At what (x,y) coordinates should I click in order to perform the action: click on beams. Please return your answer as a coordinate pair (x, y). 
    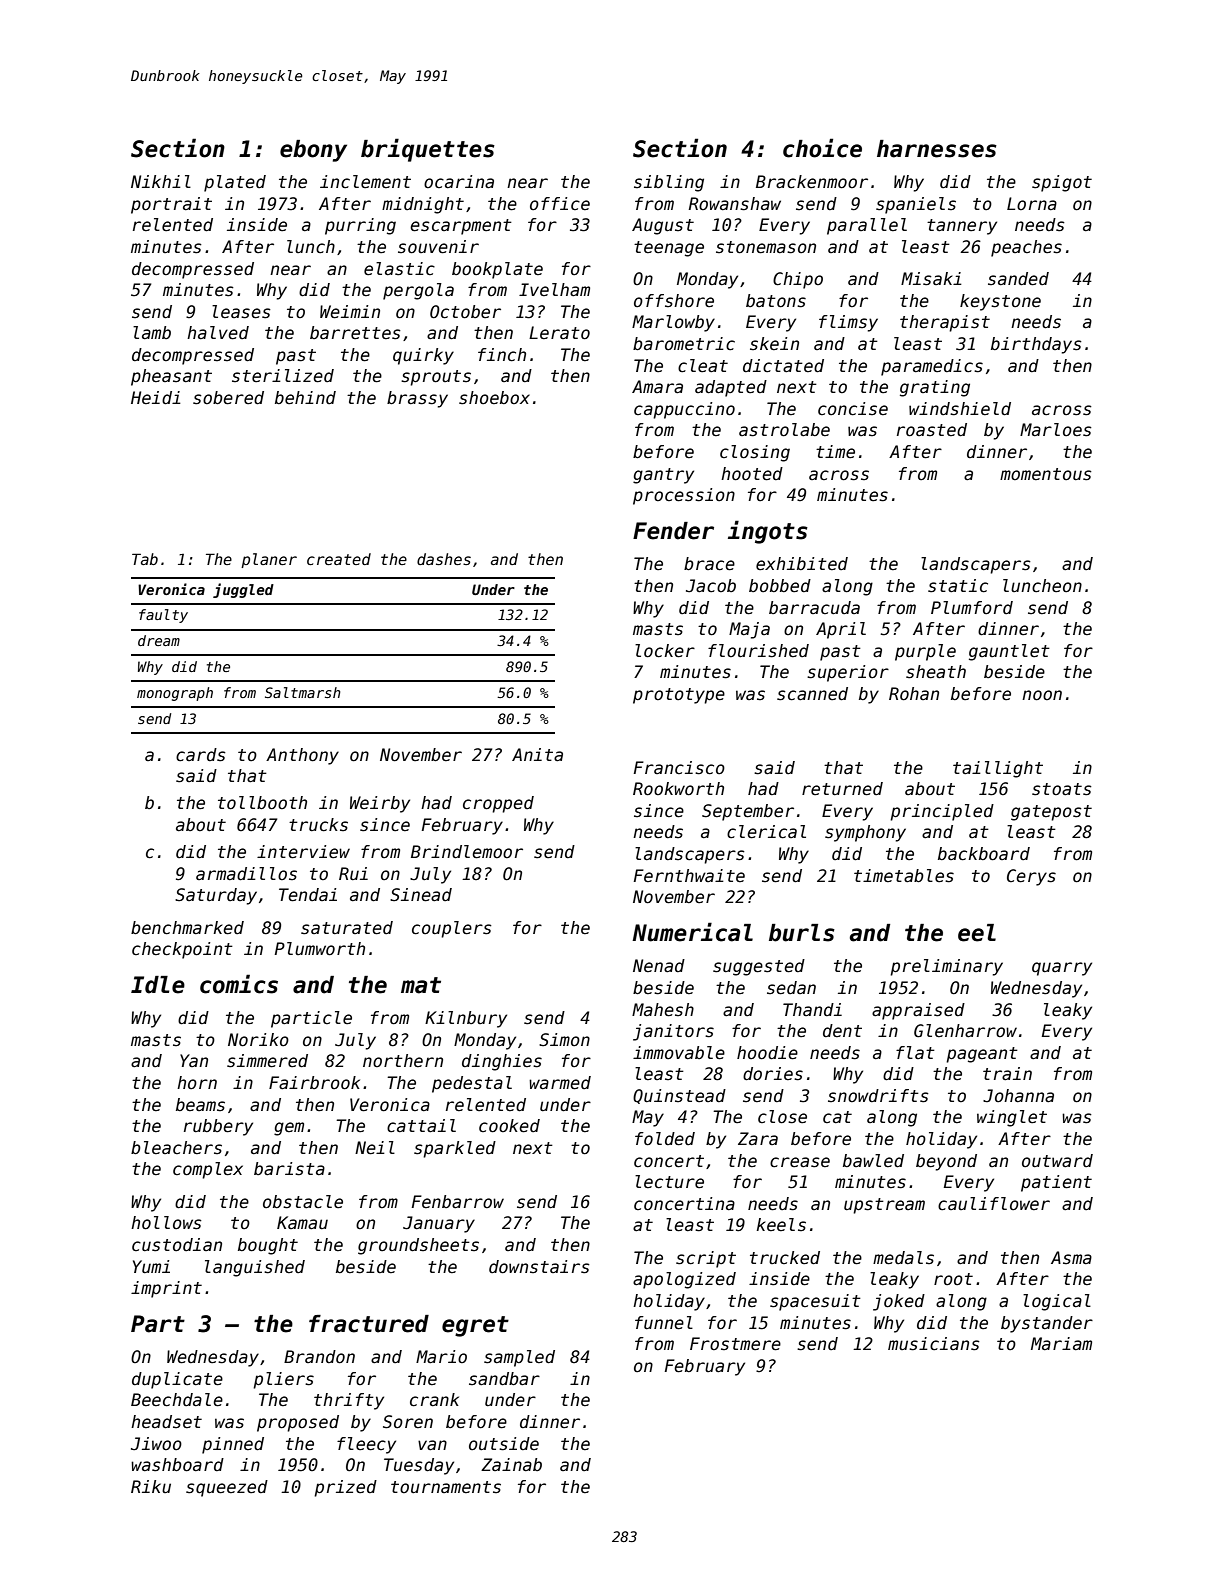
    Looking at the image, I should click on (200, 1105).
